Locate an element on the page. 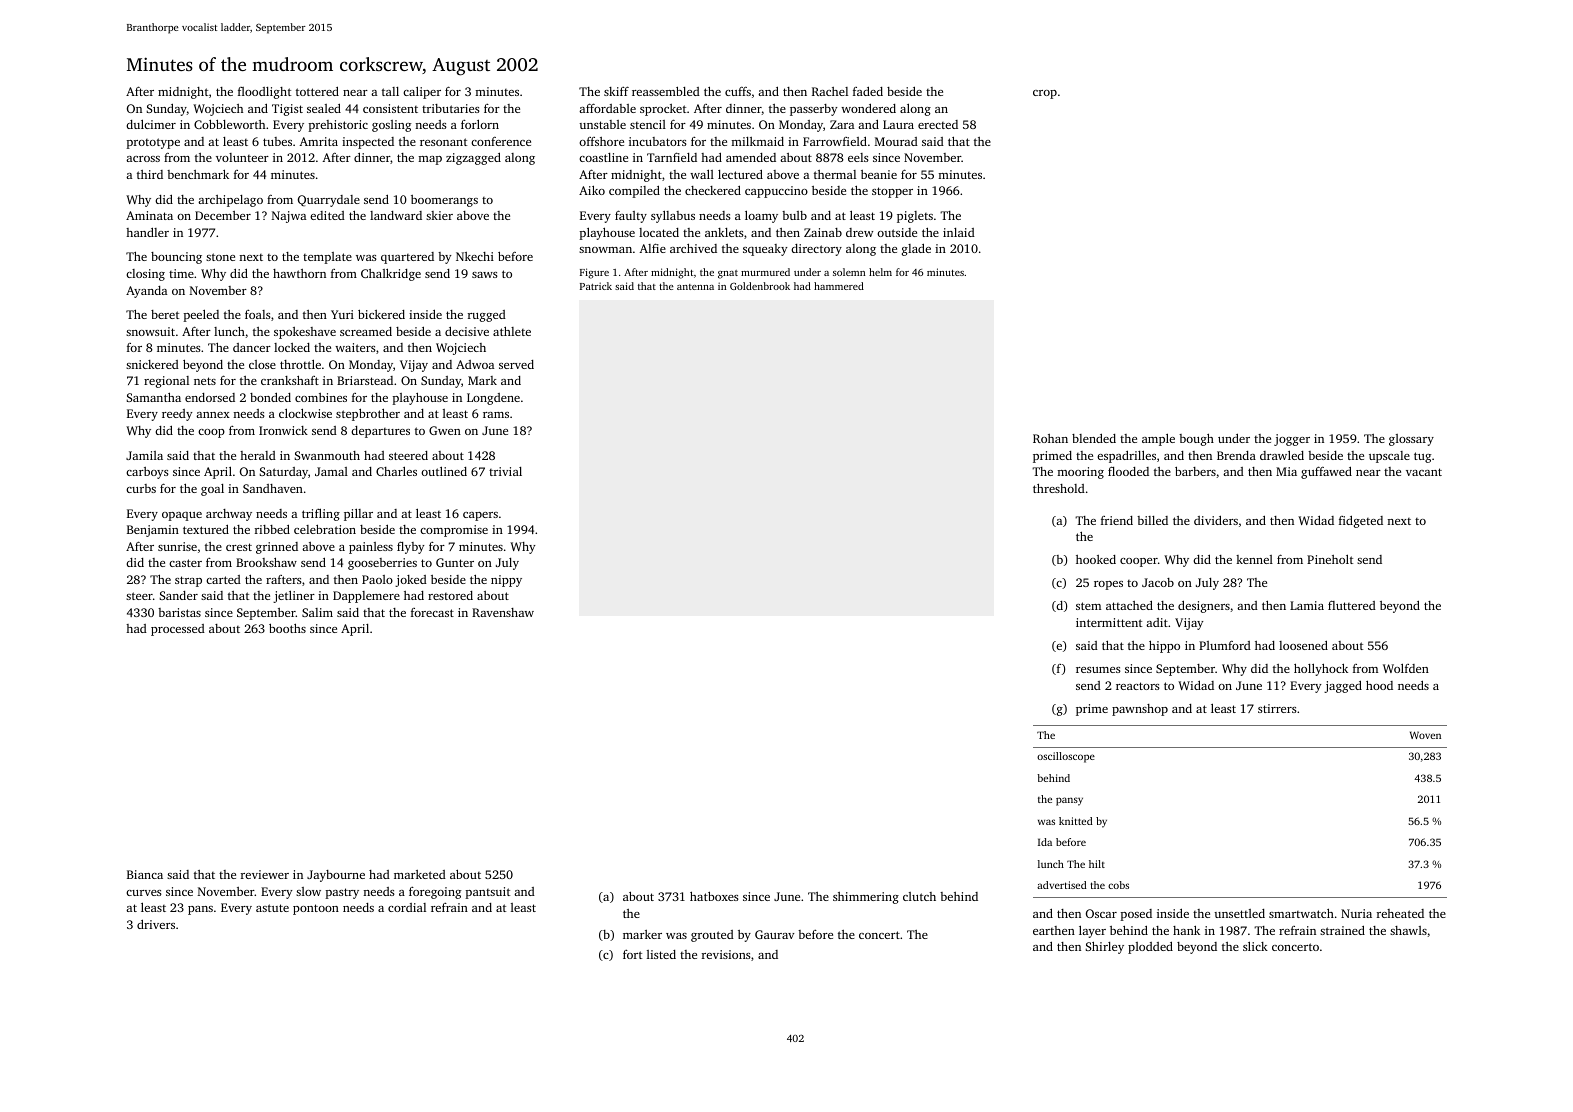  Rohan is located at coordinates (1050, 438).
